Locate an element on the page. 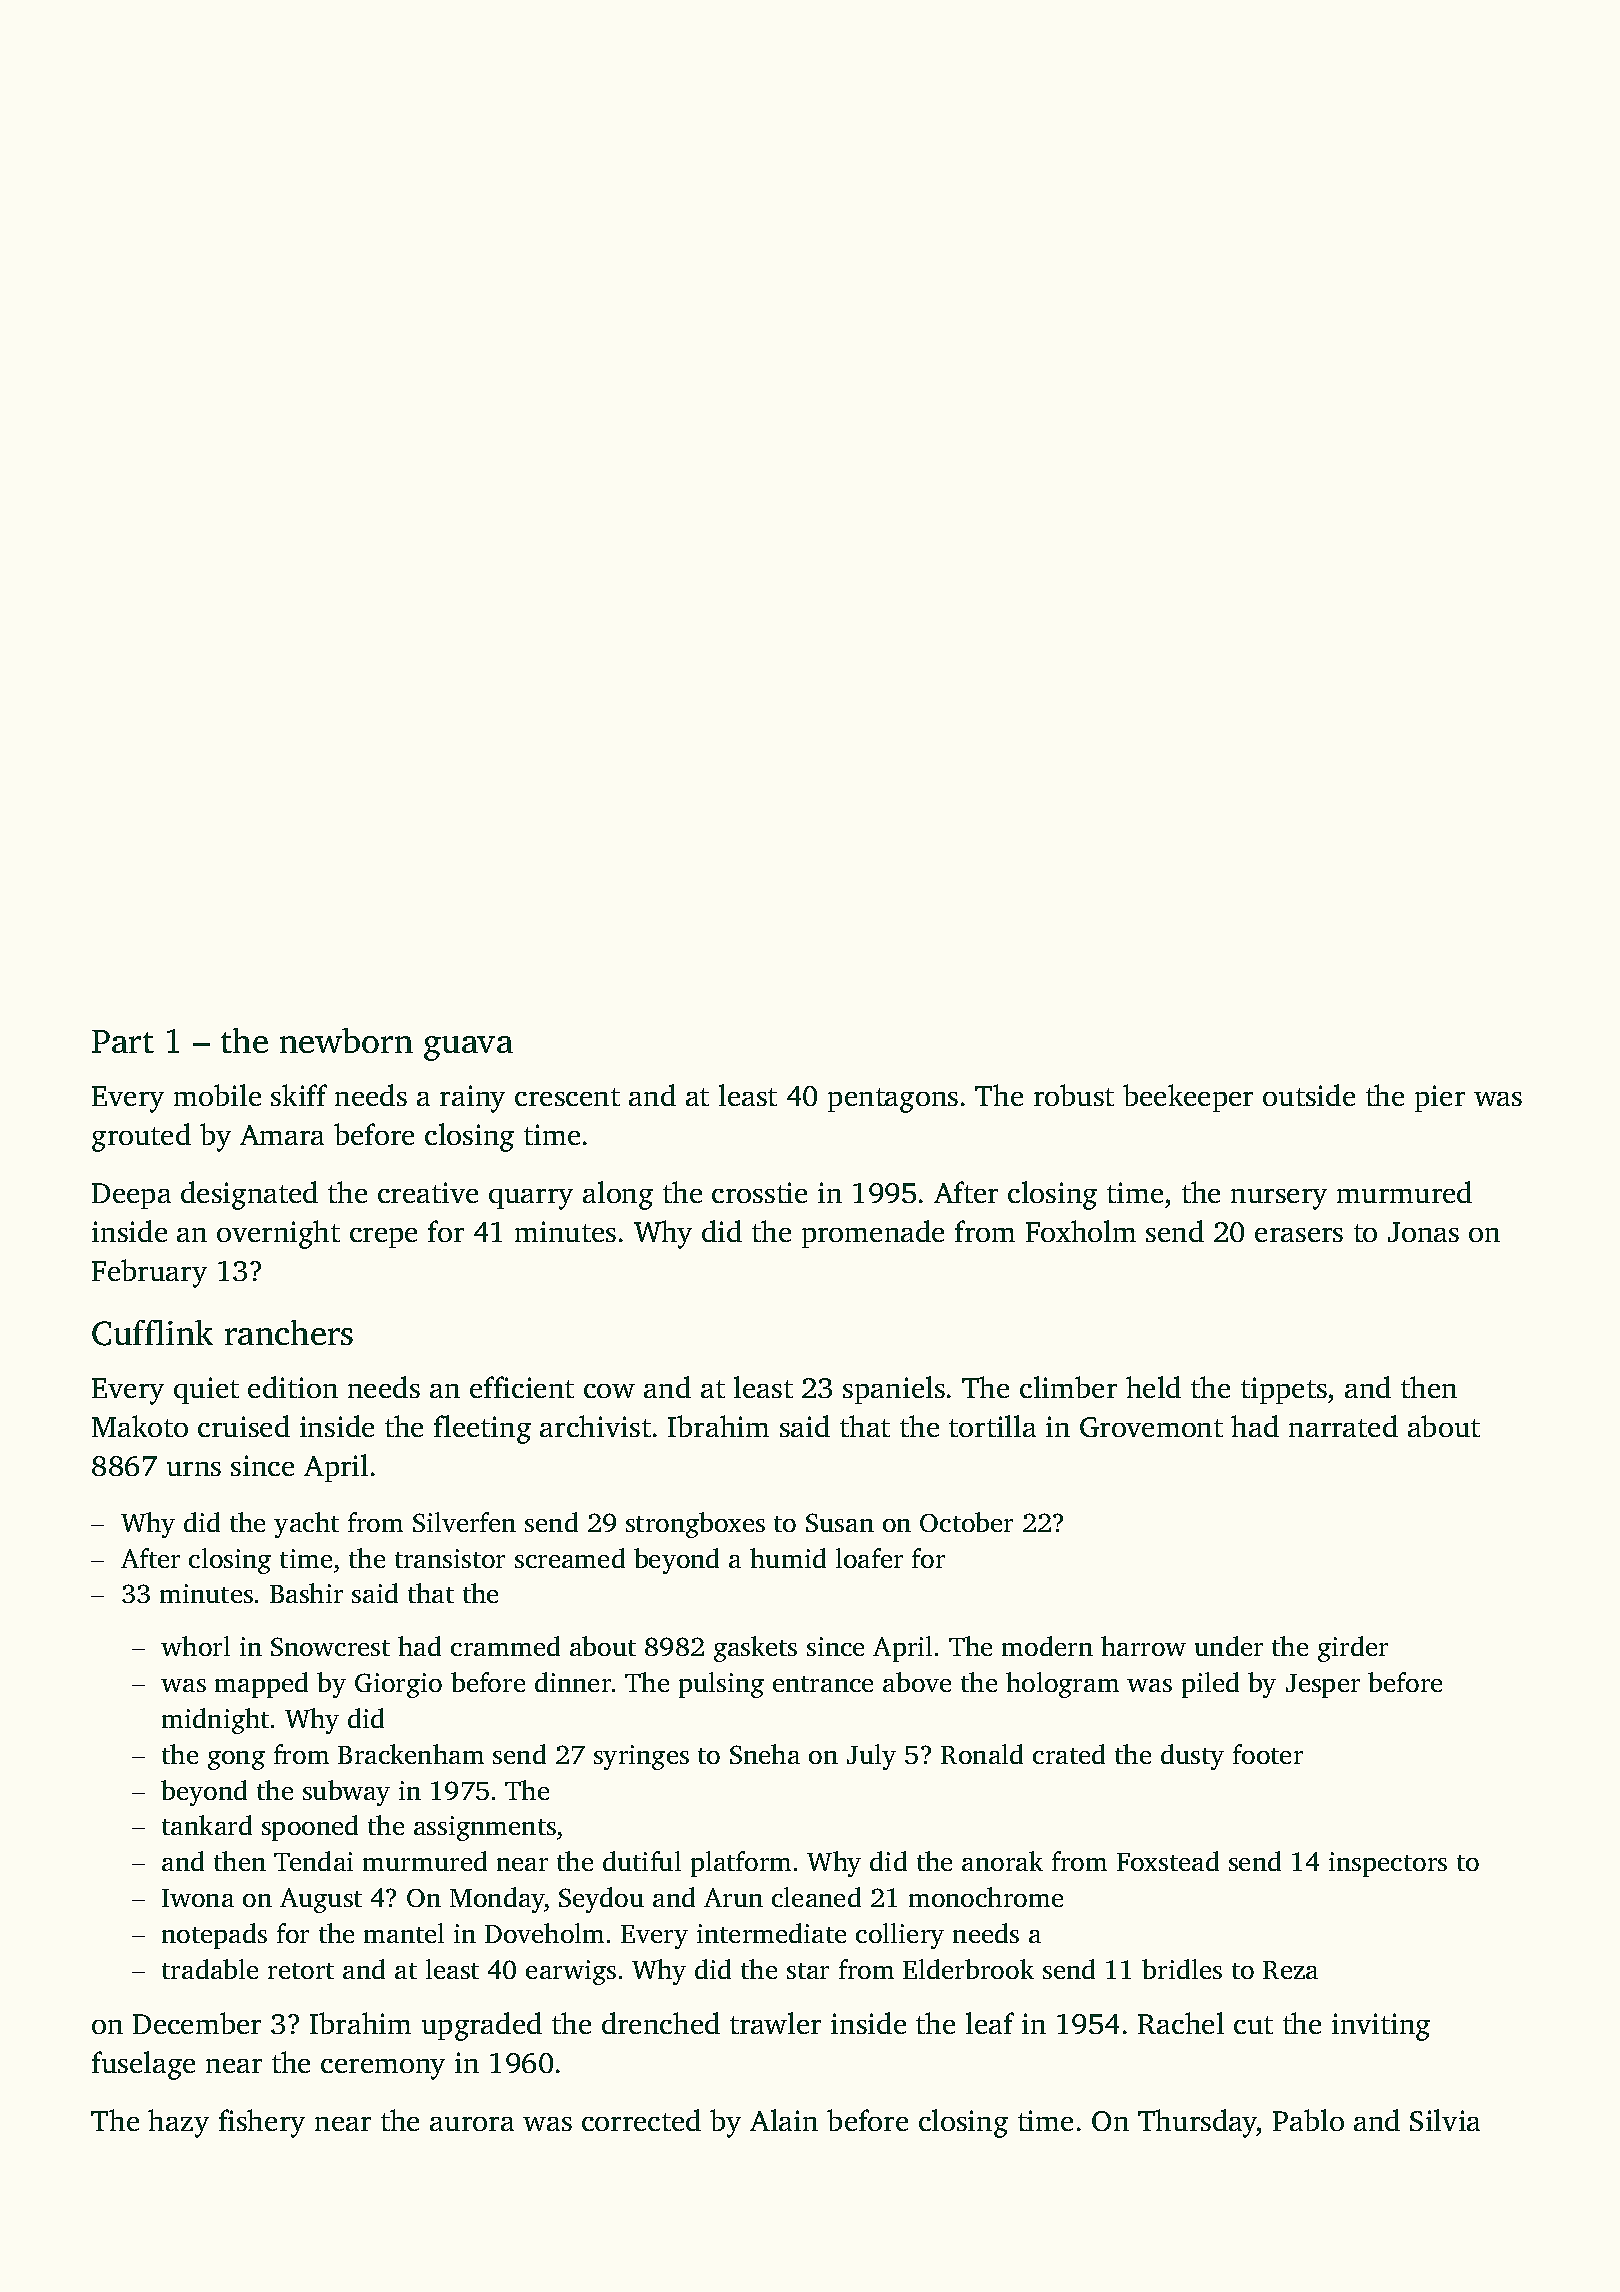 This page has width=1620, height=2292. narrated is located at coordinates (1343, 1426).
